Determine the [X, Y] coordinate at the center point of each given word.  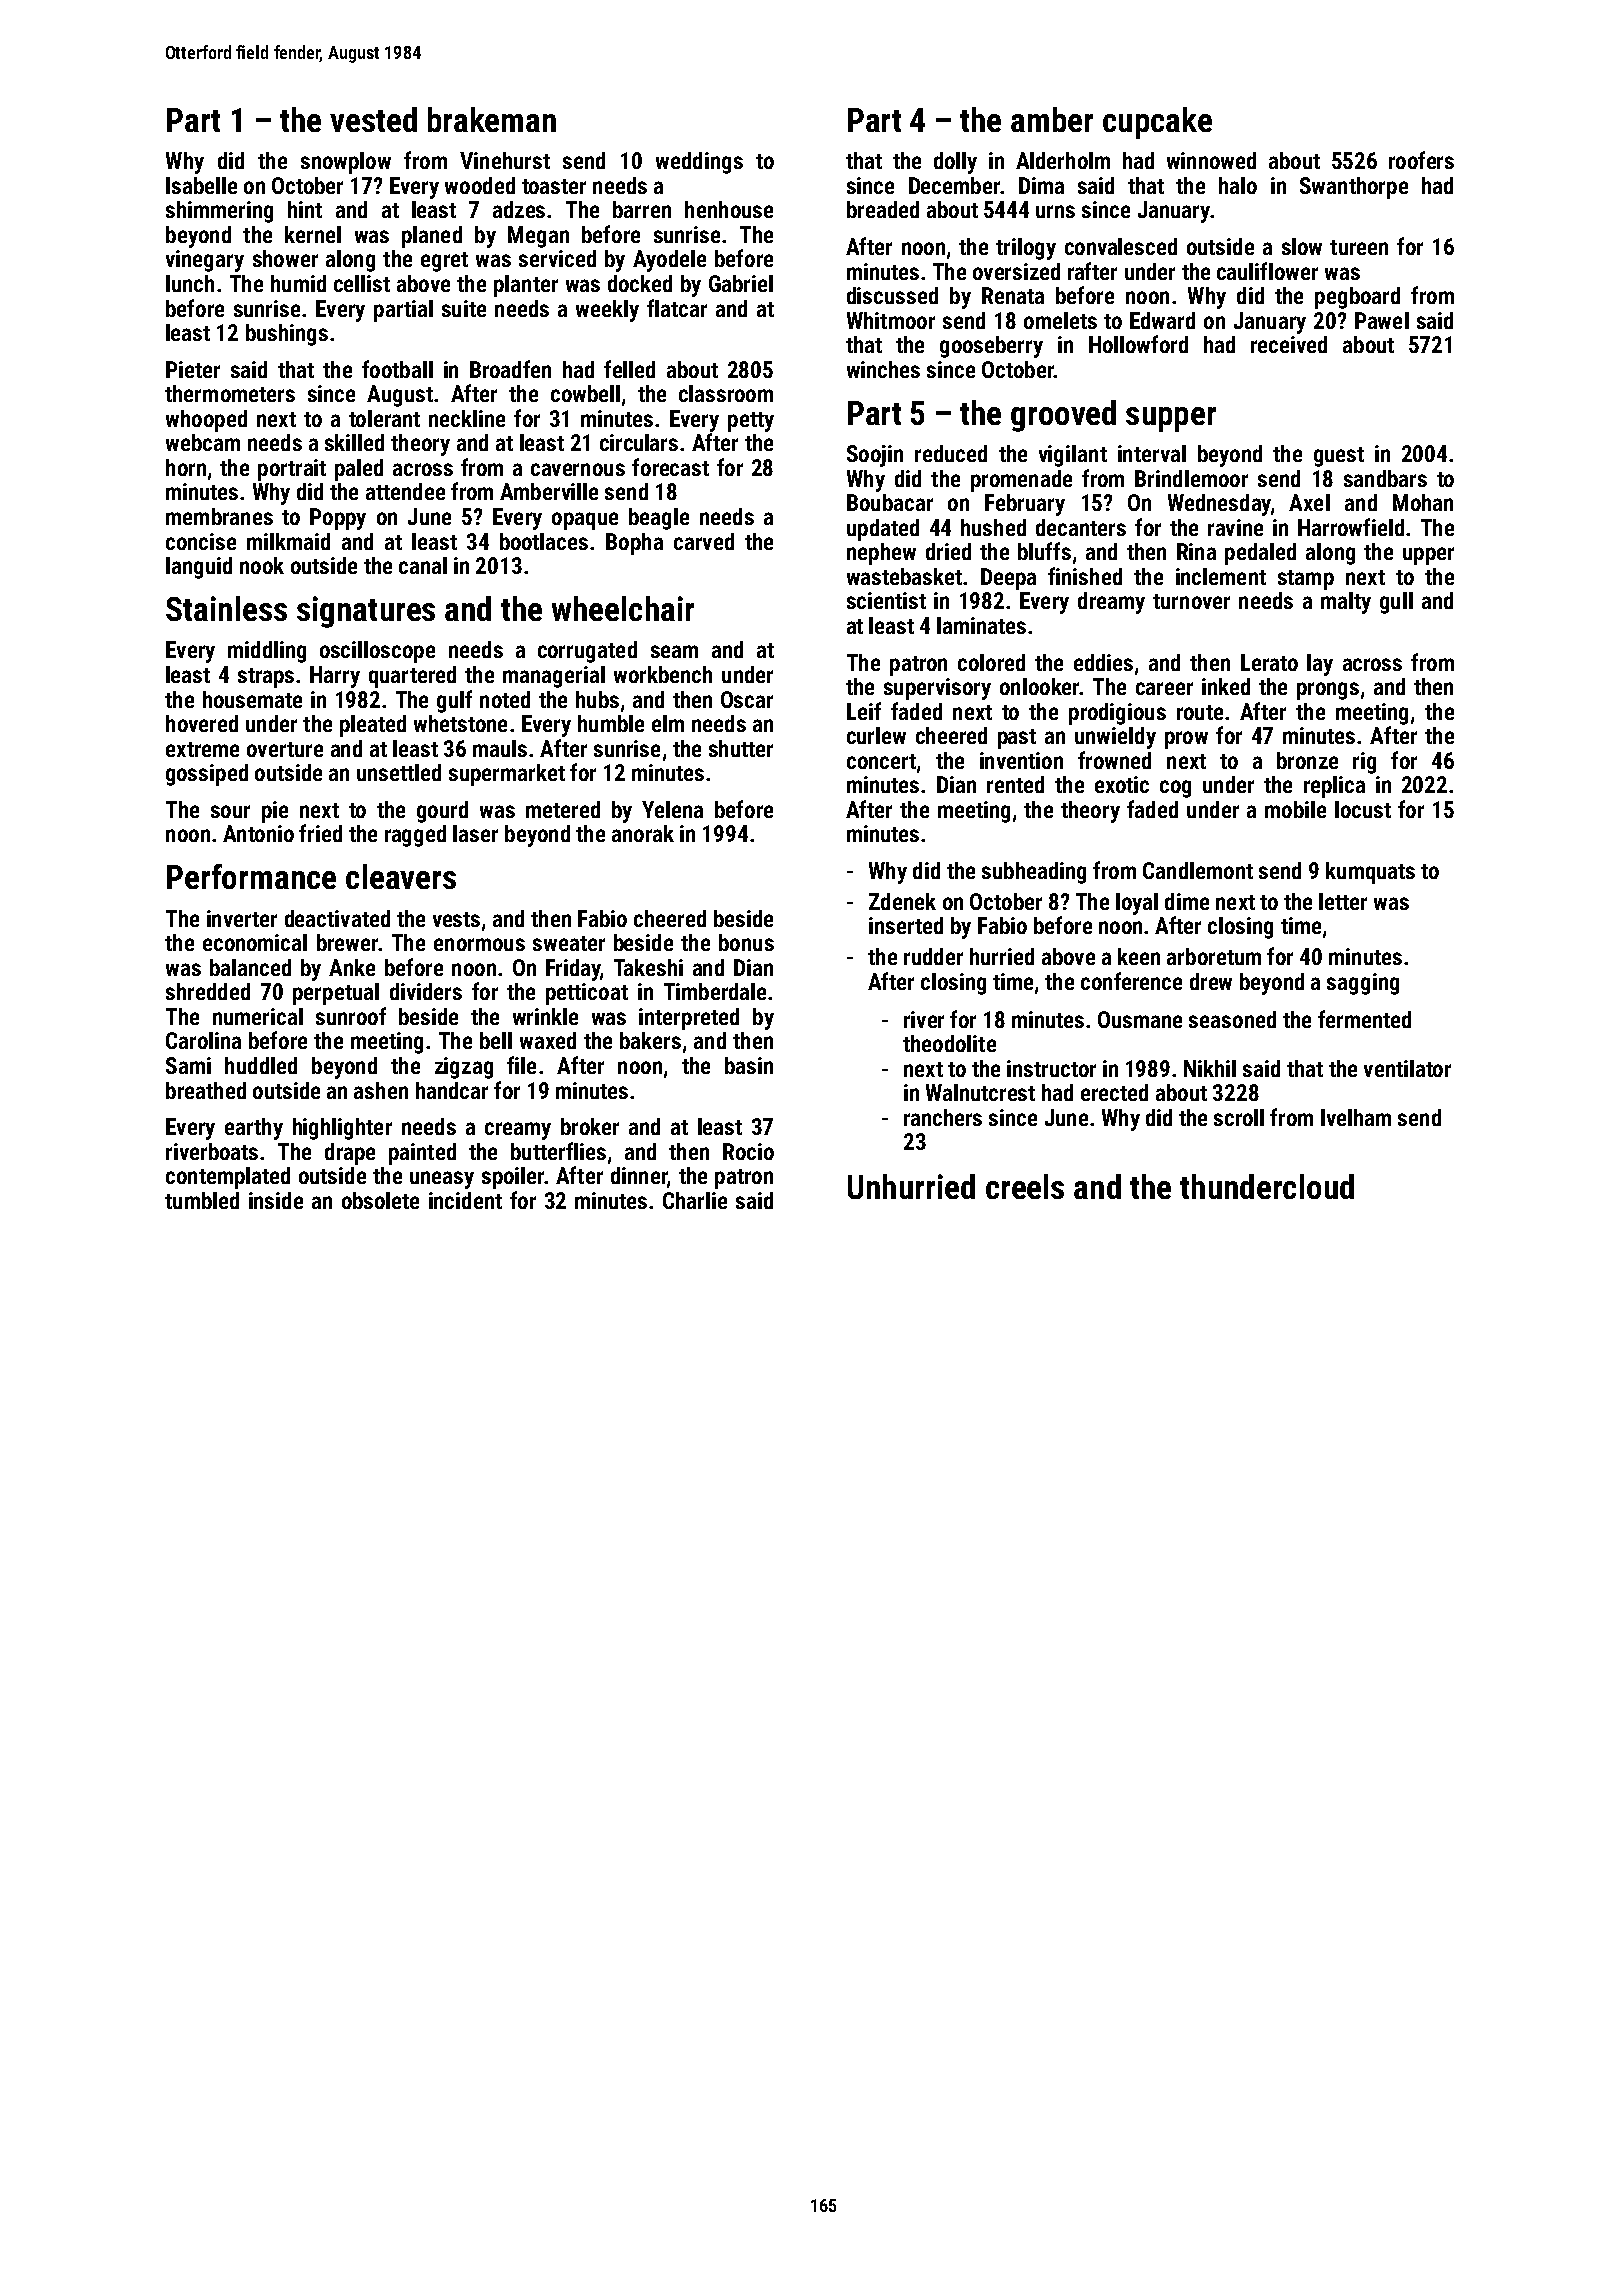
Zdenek [902, 901]
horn [186, 467]
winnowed [1211, 160]
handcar [452, 1090]
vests [456, 919]
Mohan [1423, 502]
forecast [670, 467]
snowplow [346, 163]
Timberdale [715, 991]
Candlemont [1198, 870]
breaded [883, 209]
